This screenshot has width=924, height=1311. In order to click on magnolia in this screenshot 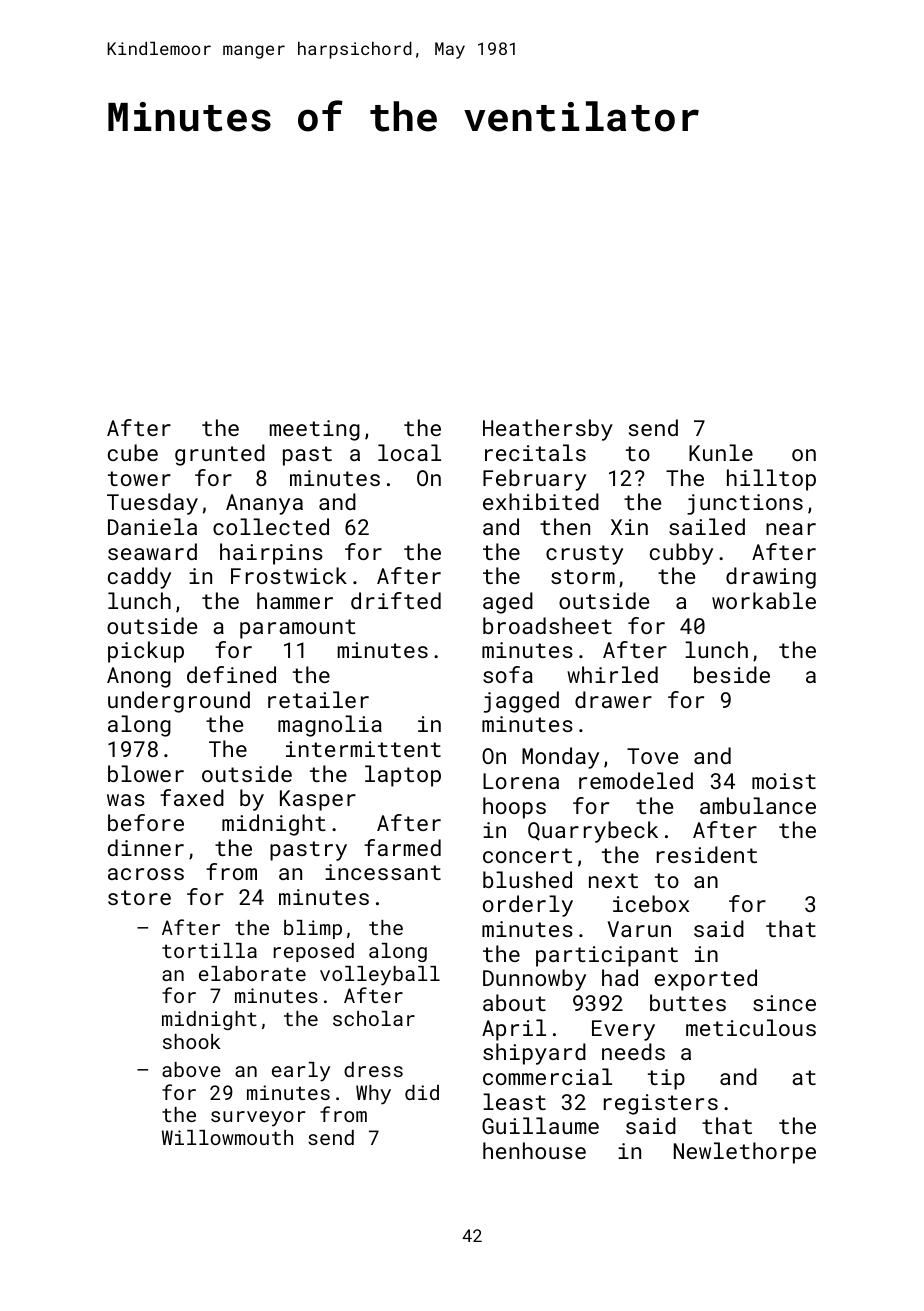, I will do `click(330, 726)`.
